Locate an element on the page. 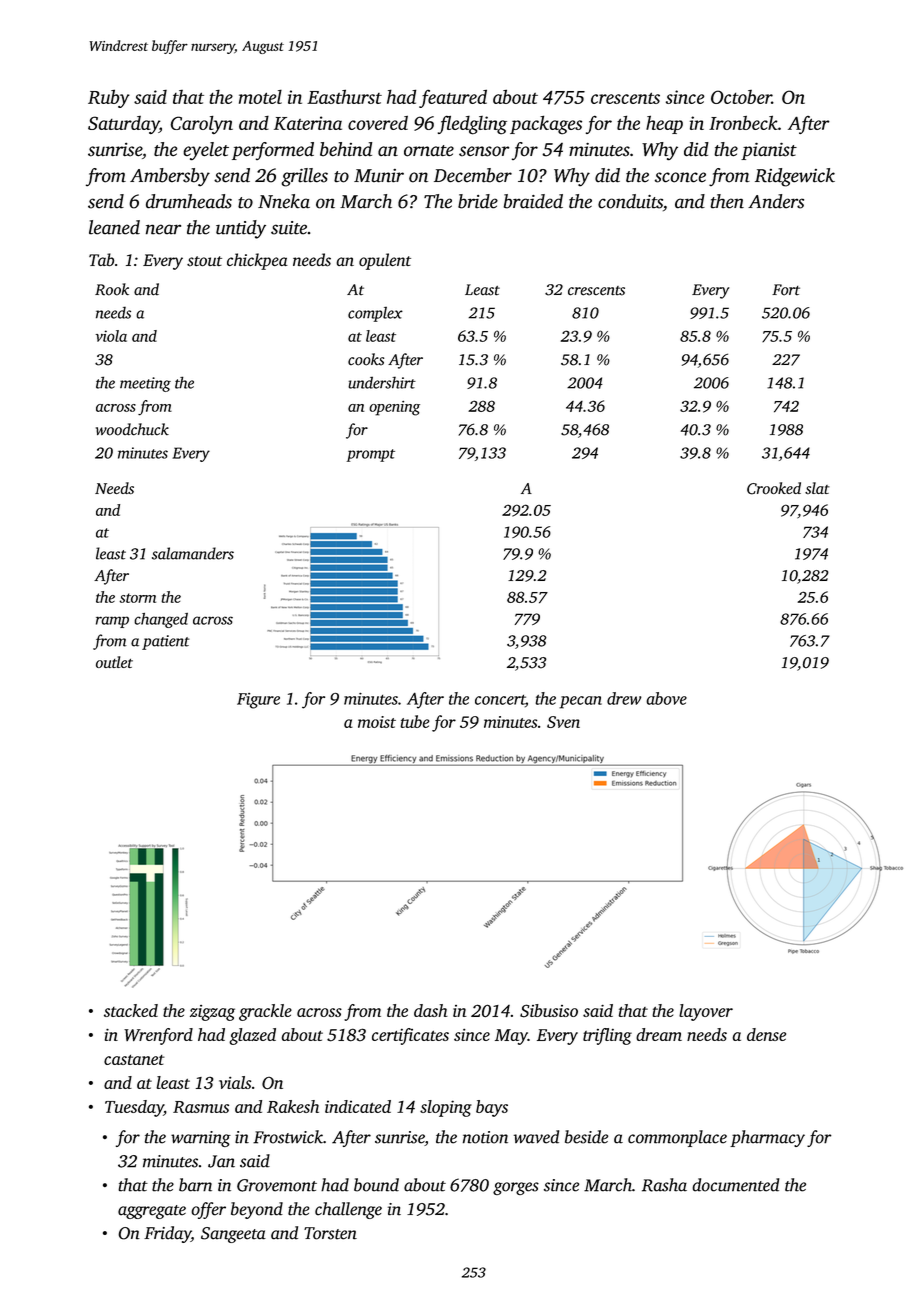 The width and height of the document is (924, 1308). indicated is located at coordinates (358, 1106).
